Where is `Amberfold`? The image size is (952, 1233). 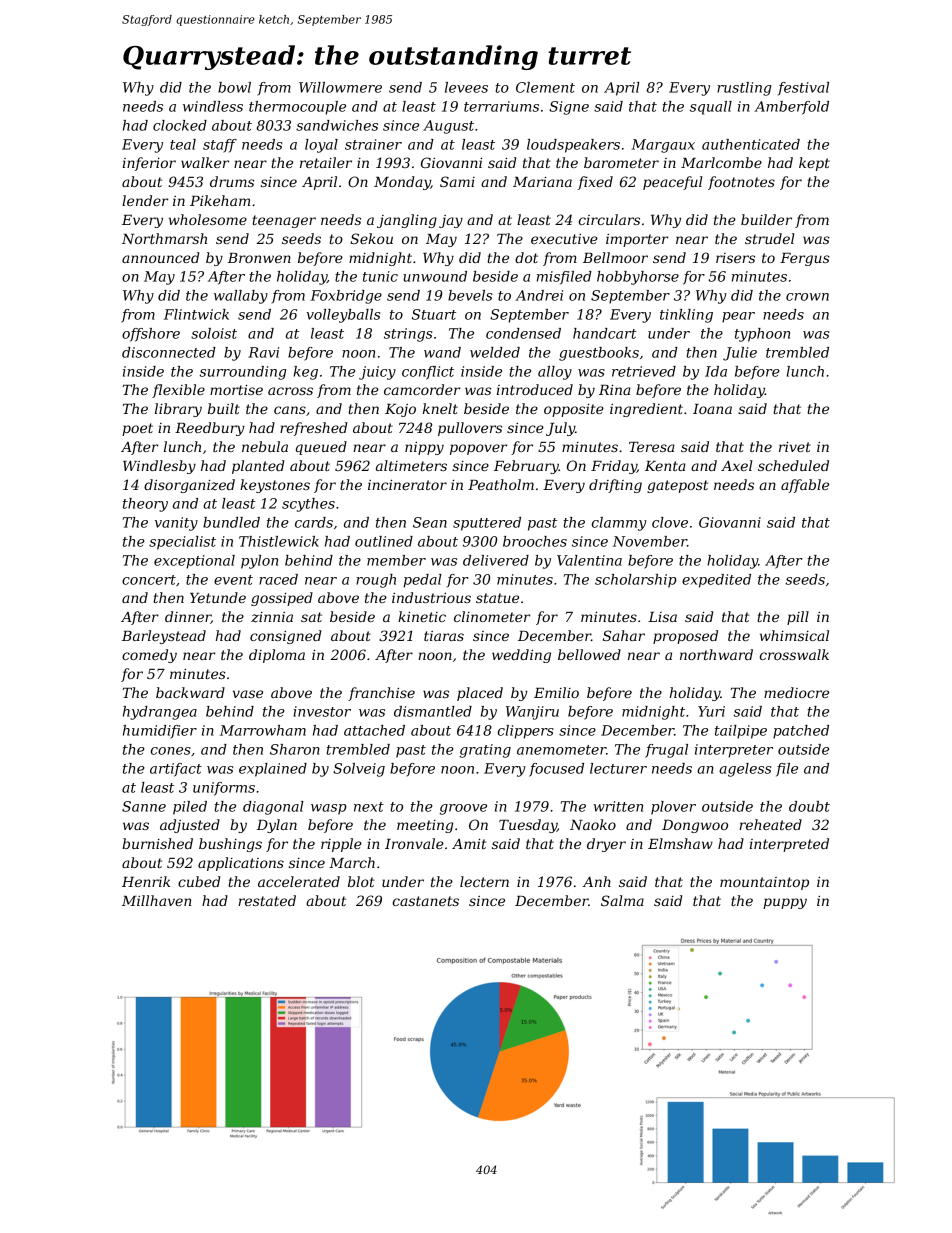 Amberfold is located at coordinates (791, 108).
